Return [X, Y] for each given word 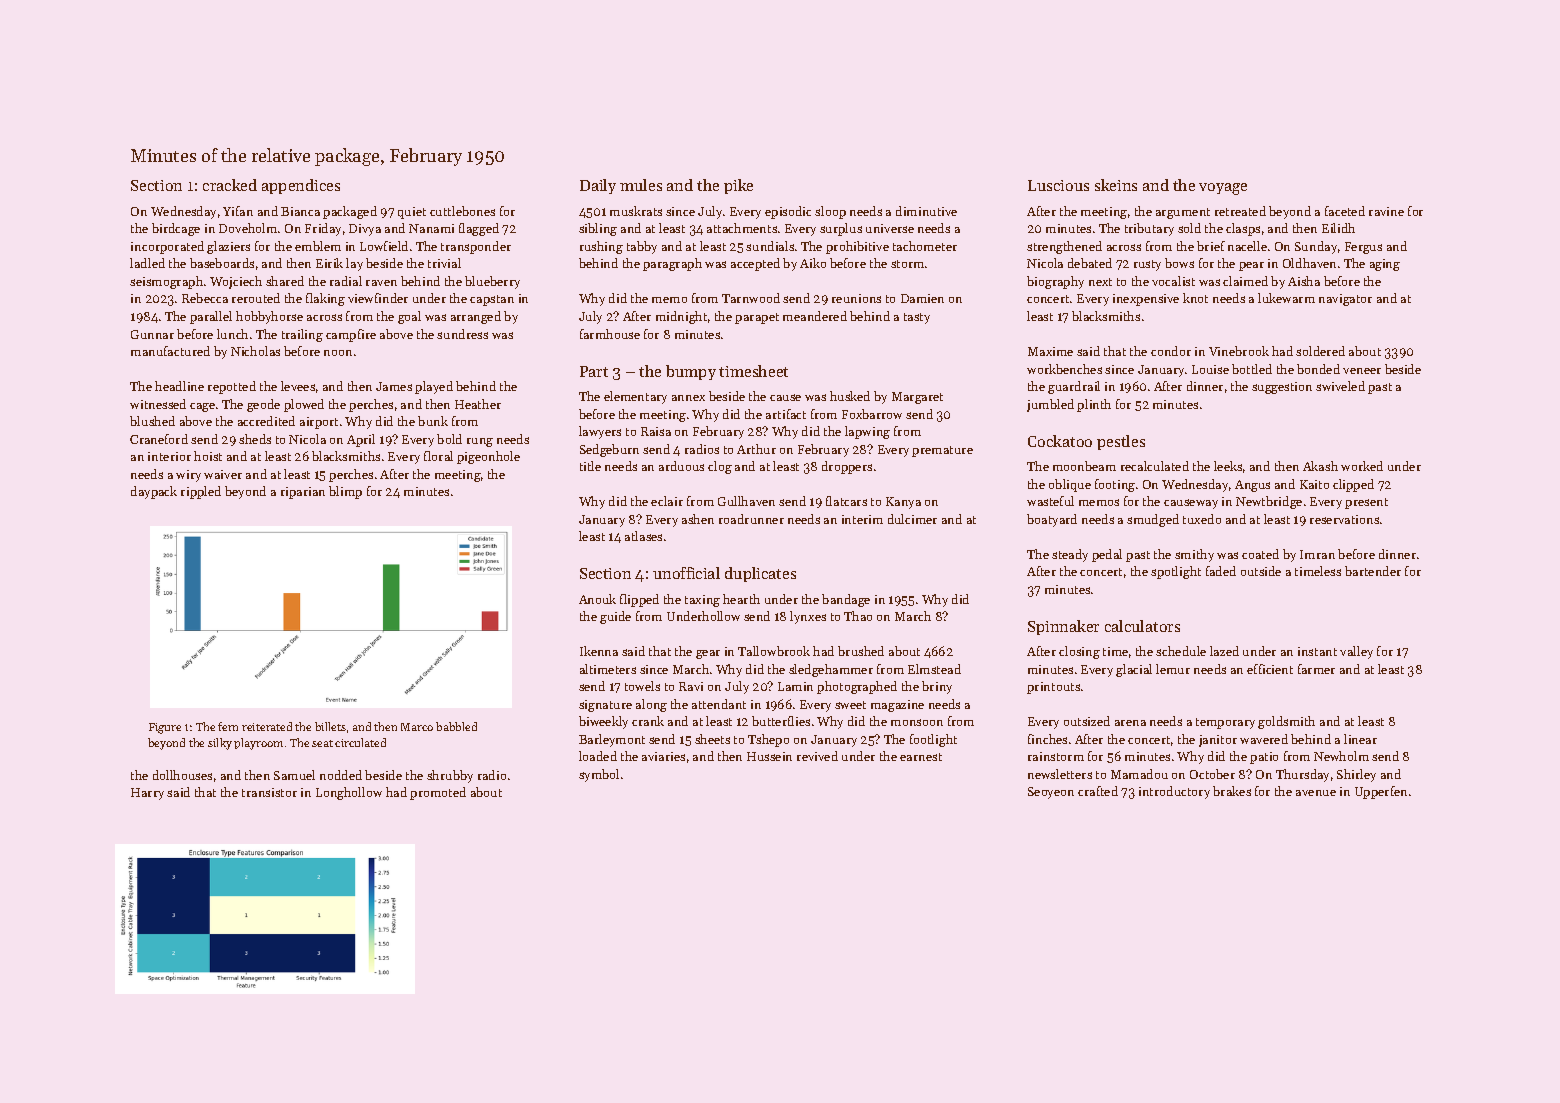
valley [1356, 652]
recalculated [1155, 466]
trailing [302, 335]
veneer [1362, 371]
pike [738, 186]
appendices [301, 186]
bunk [433, 421]
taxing [702, 601]
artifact [786, 414]
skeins [1116, 185]
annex [688, 398]
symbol [599, 775]
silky [220, 744]
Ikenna [599, 651]
